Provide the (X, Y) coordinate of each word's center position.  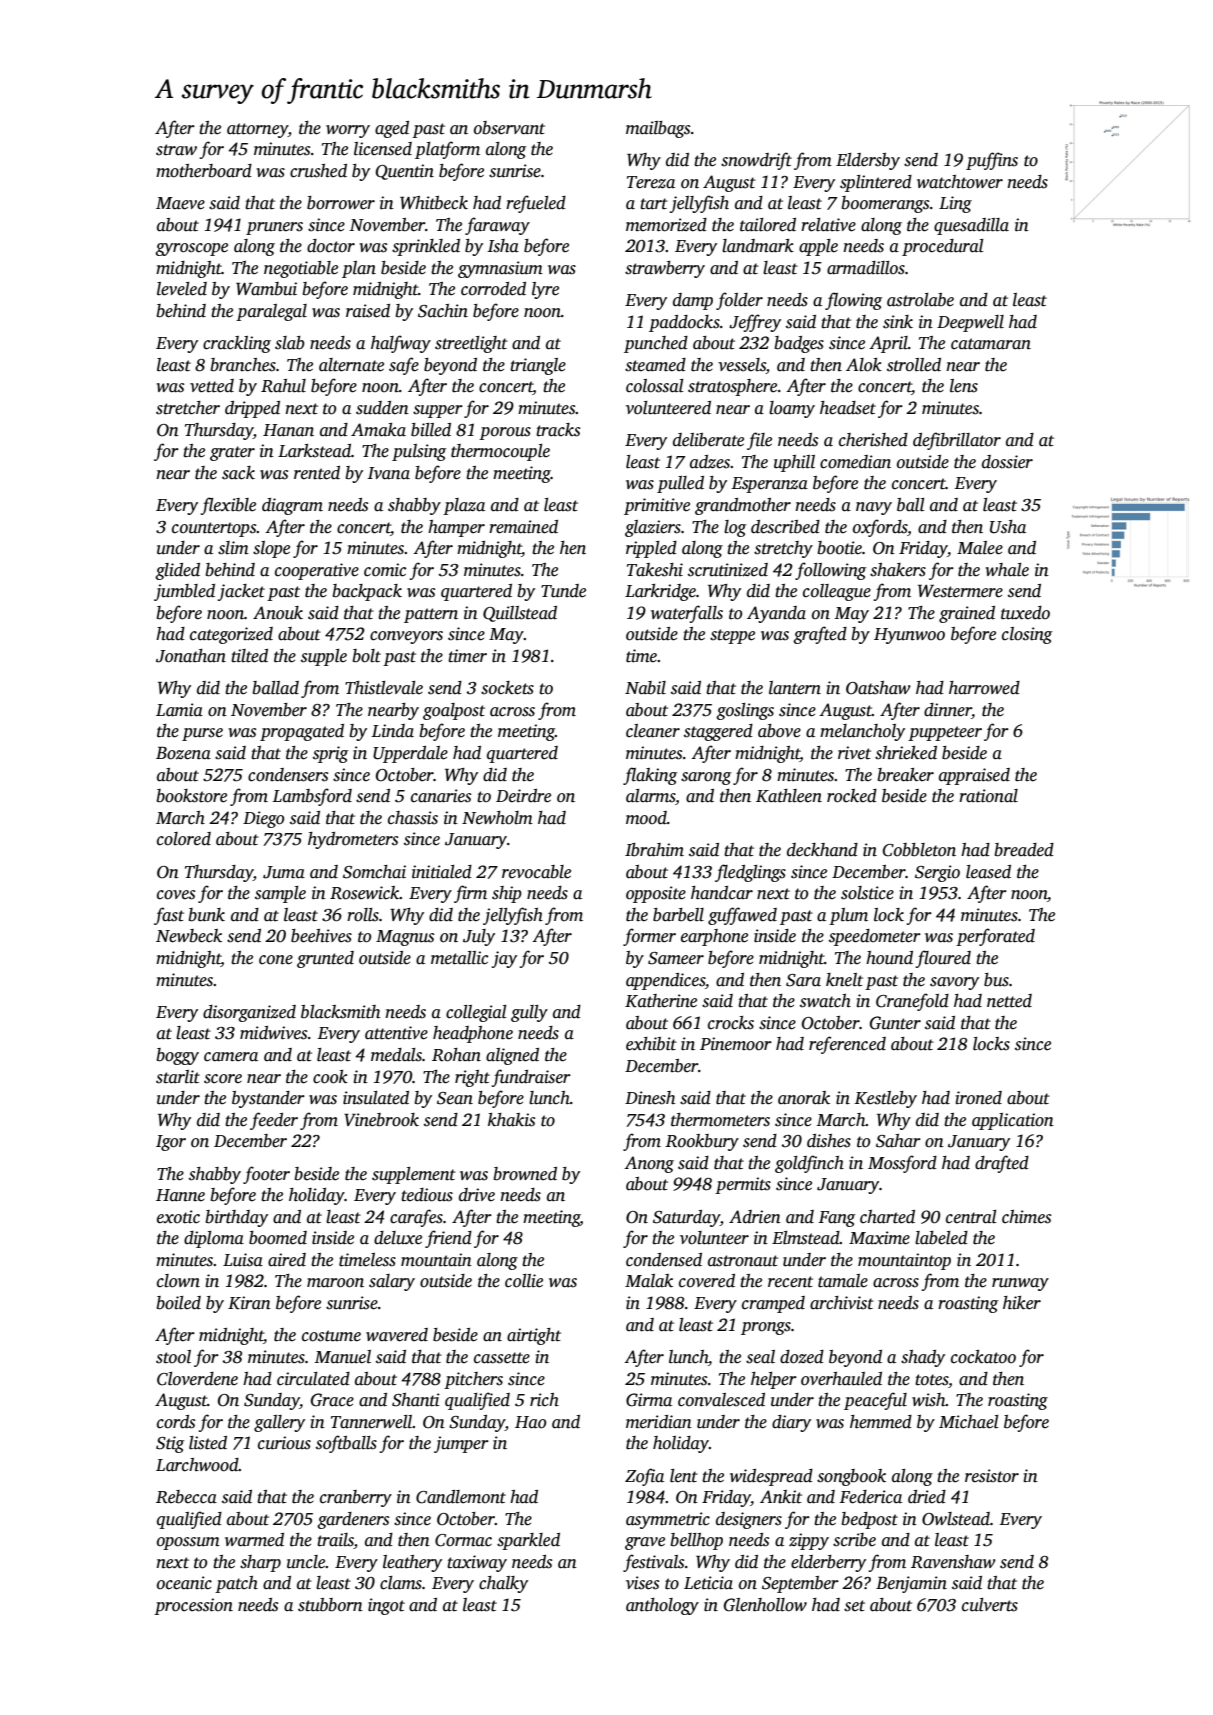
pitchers (473, 1380)
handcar (722, 893)
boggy (177, 1056)
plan (359, 269)
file (759, 441)
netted (1009, 1001)
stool (173, 1357)
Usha (1008, 527)
